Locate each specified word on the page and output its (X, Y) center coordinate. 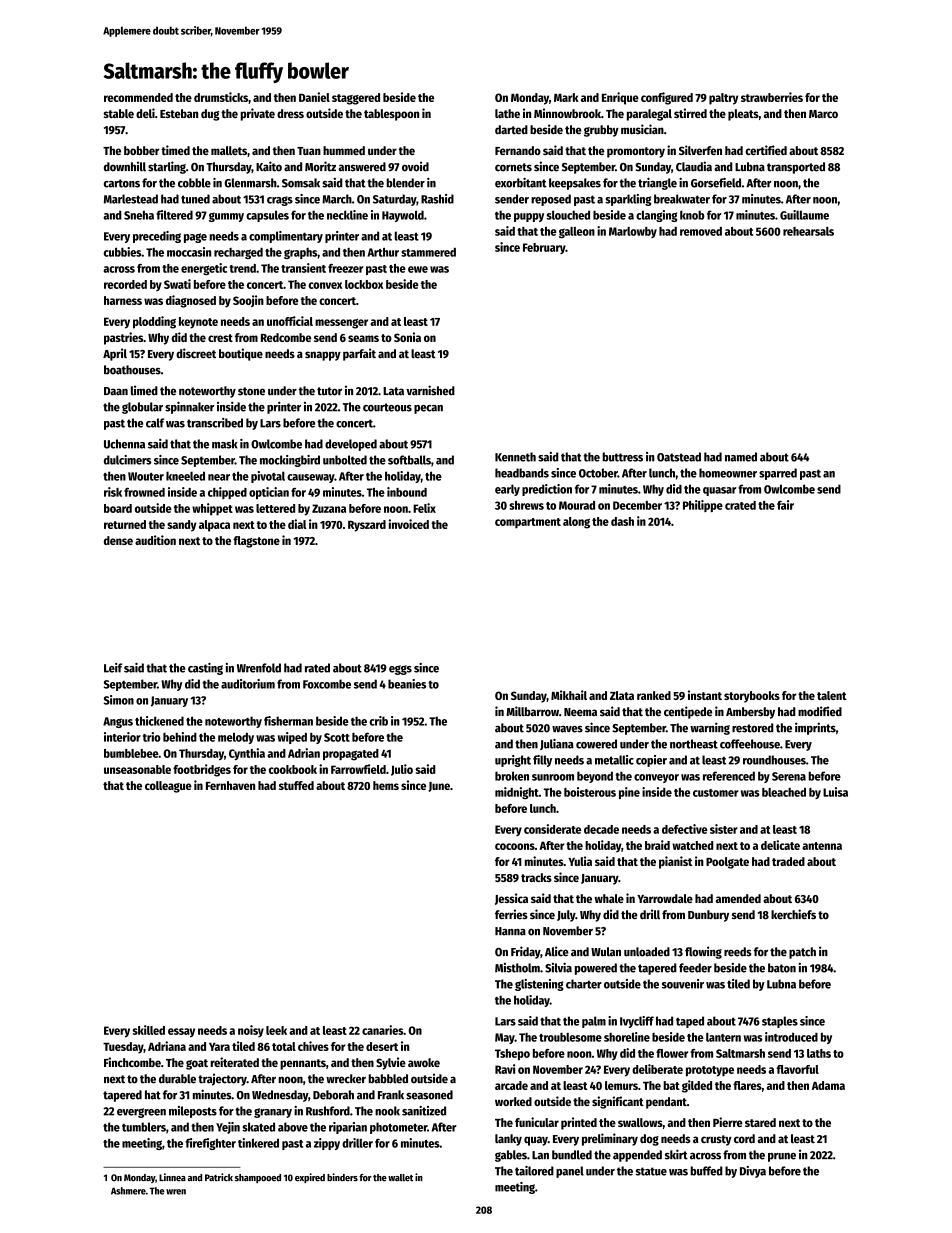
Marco (823, 114)
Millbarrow (532, 711)
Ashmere (128, 1191)
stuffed (296, 785)
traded (788, 861)
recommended (138, 97)
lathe (507, 113)
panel (570, 1172)
